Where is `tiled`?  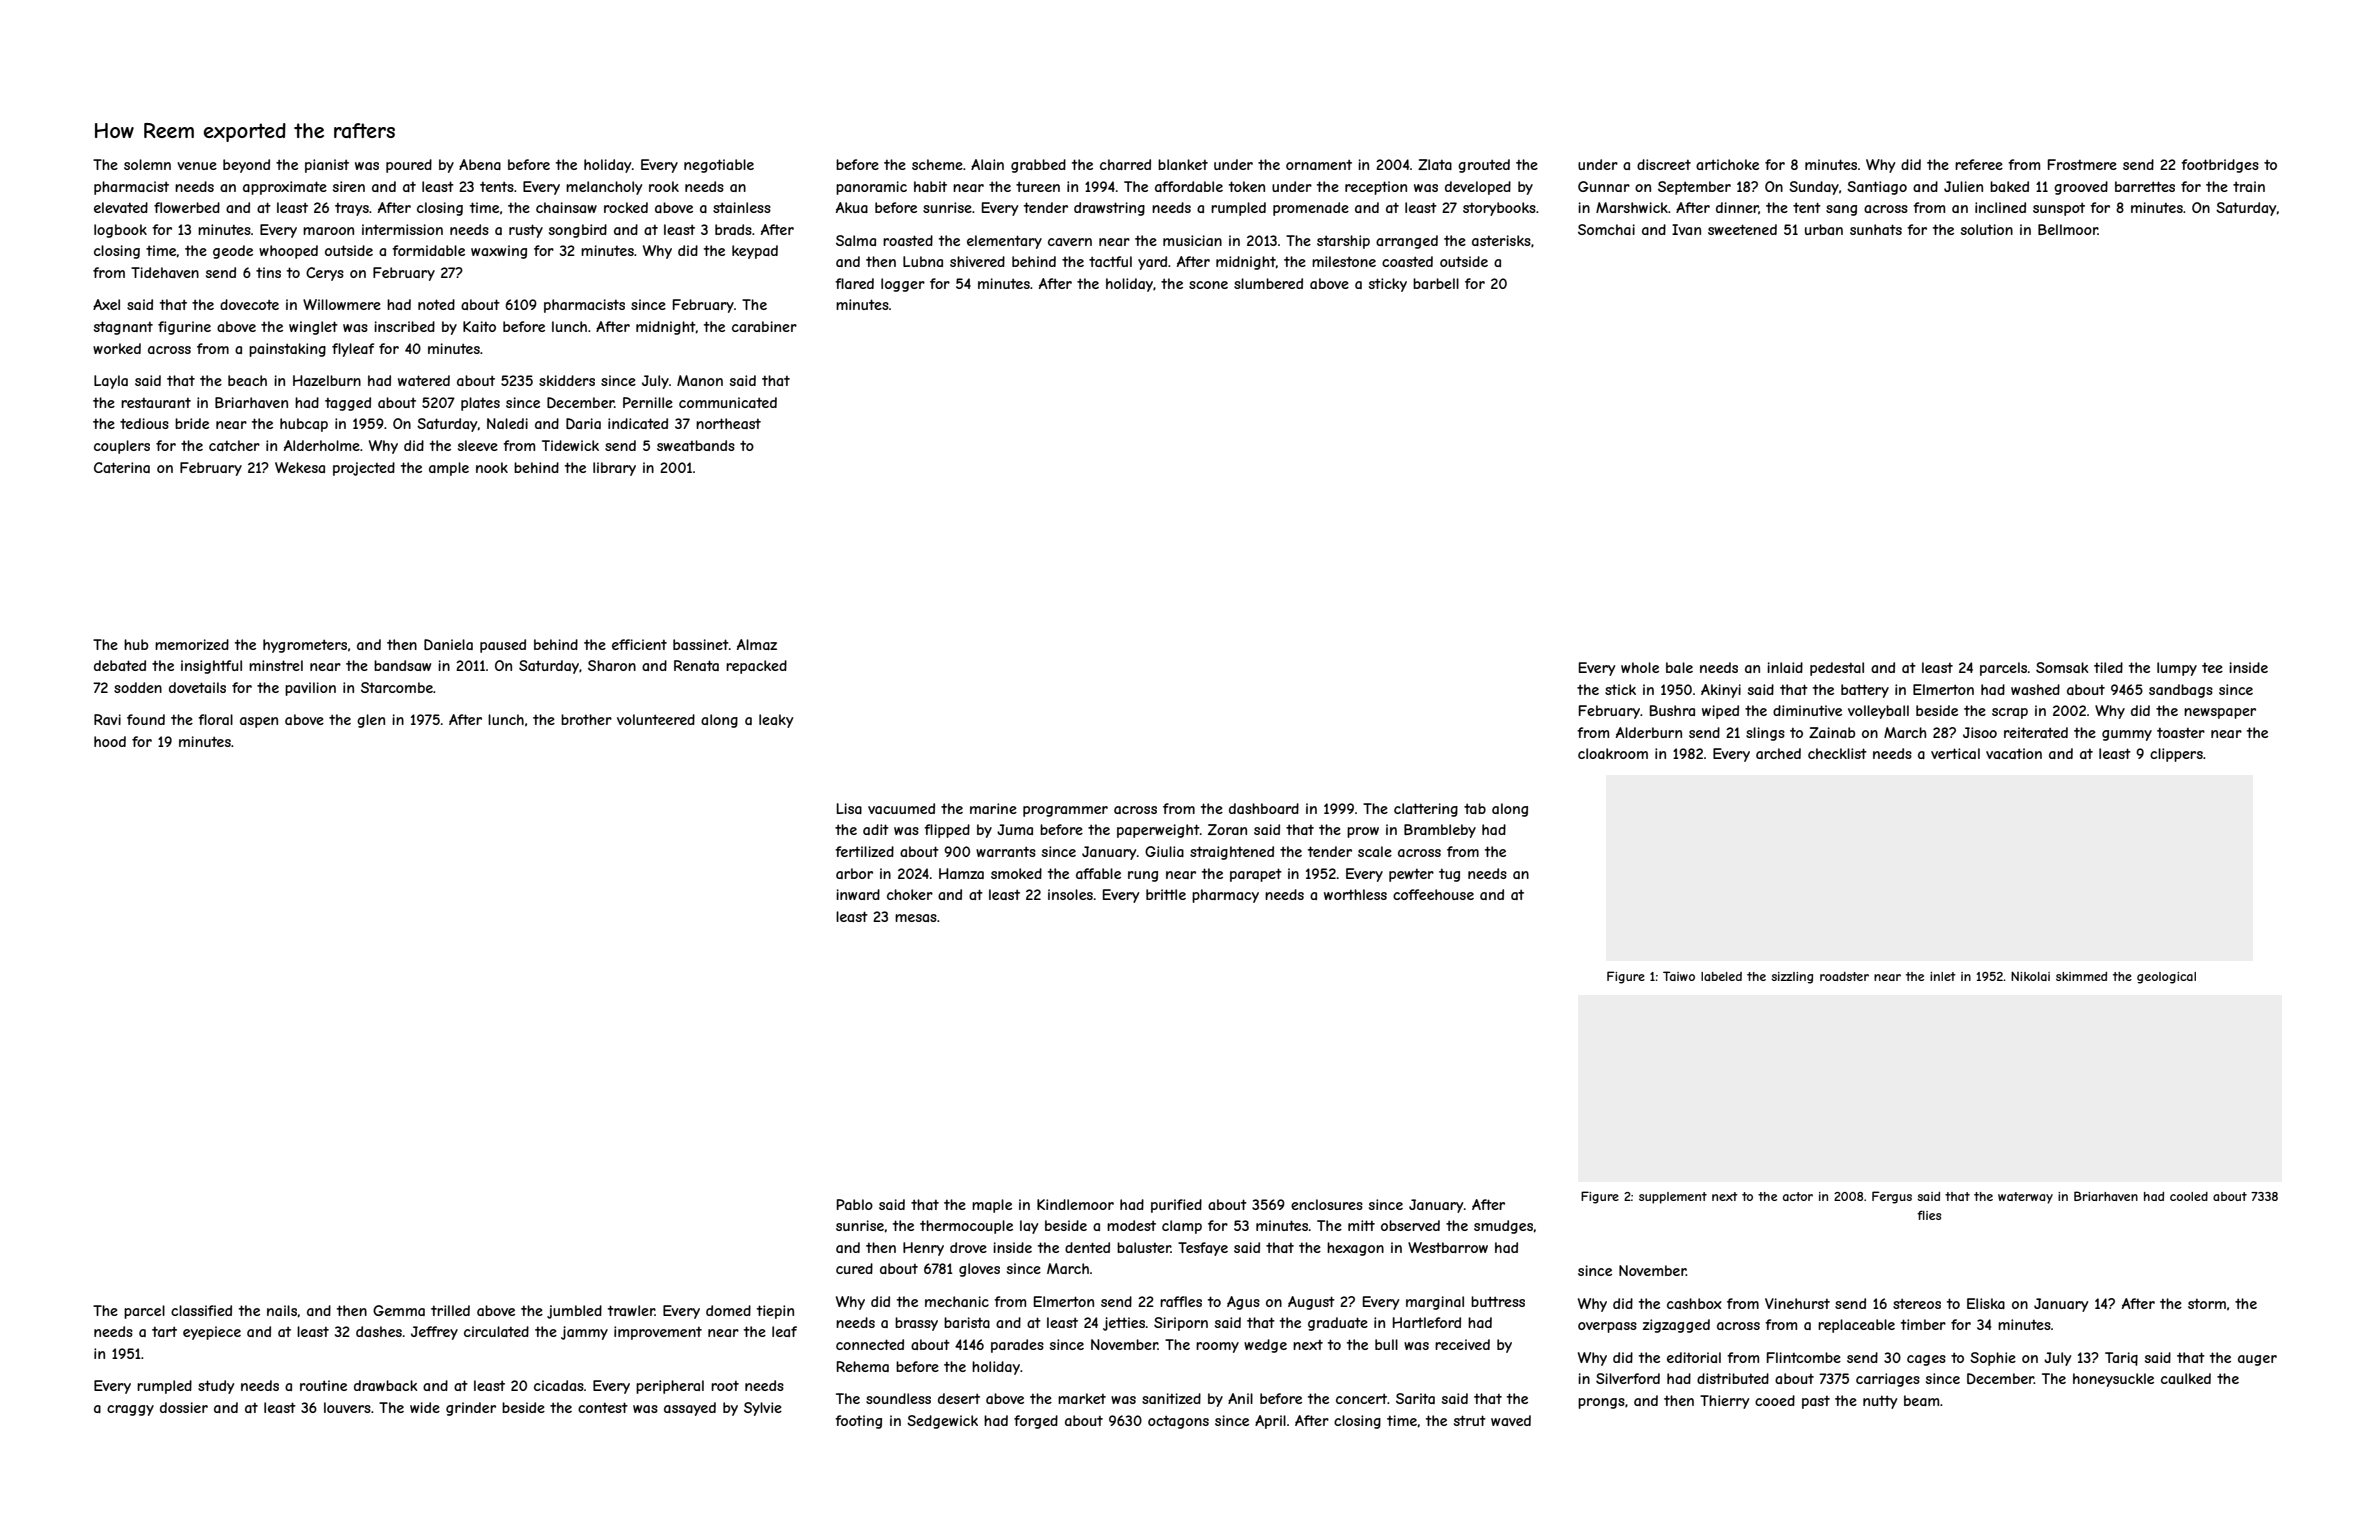 tiled is located at coordinates (2108, 667).
